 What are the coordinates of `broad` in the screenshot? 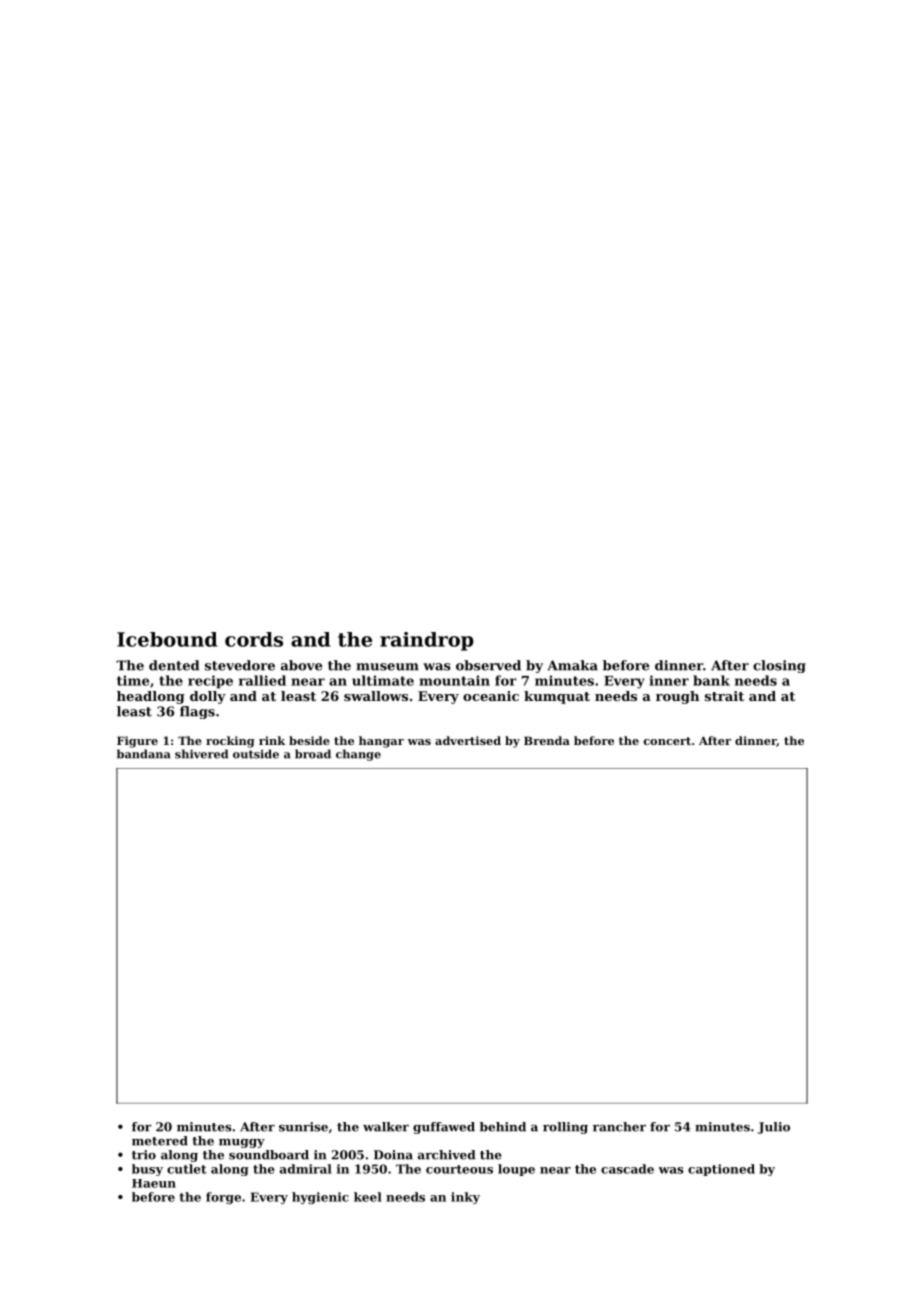 It's located at (313, 754).
